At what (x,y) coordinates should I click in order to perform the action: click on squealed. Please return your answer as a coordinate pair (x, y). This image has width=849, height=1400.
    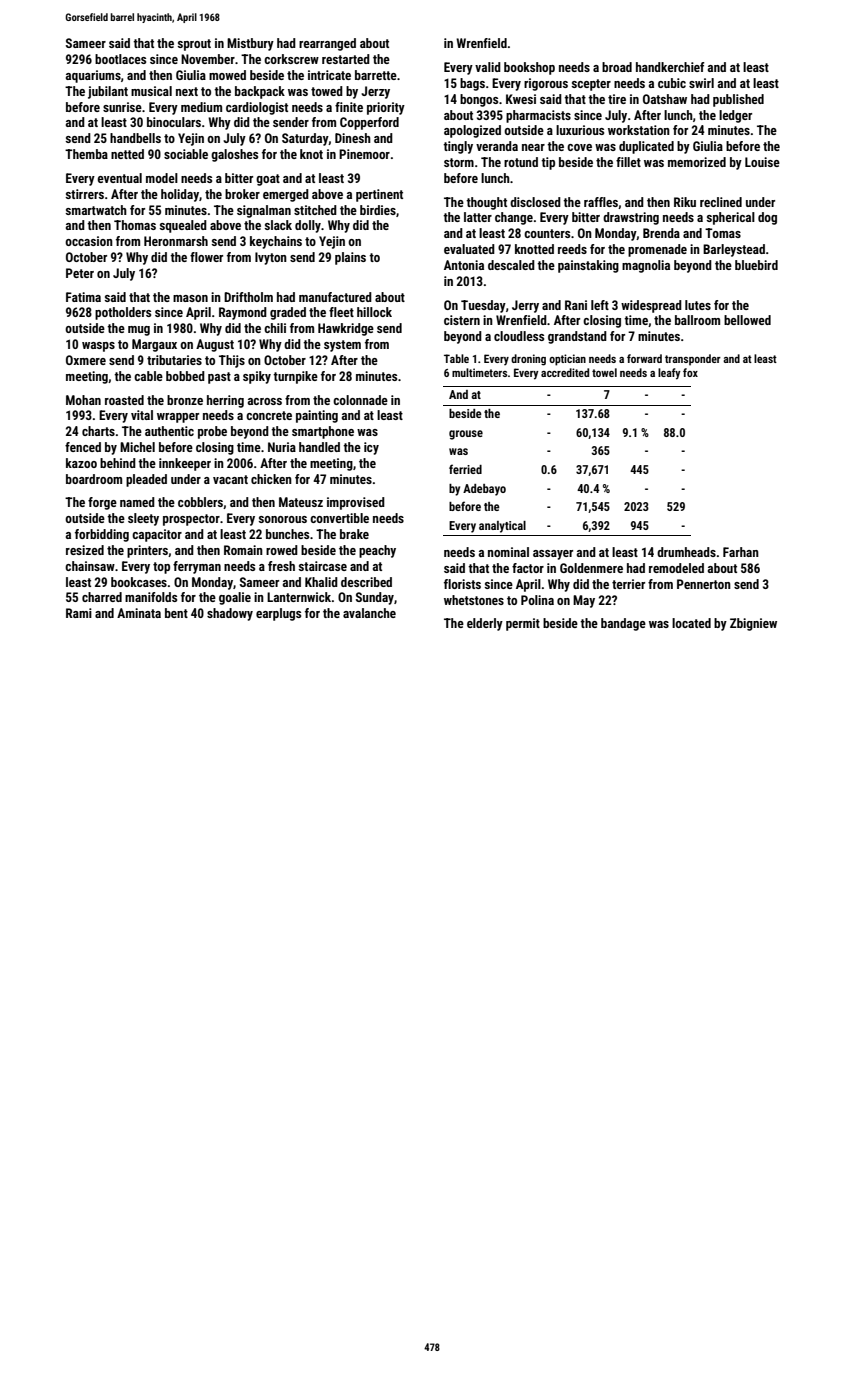
    Looking at the image, I should click on (183, 226).
